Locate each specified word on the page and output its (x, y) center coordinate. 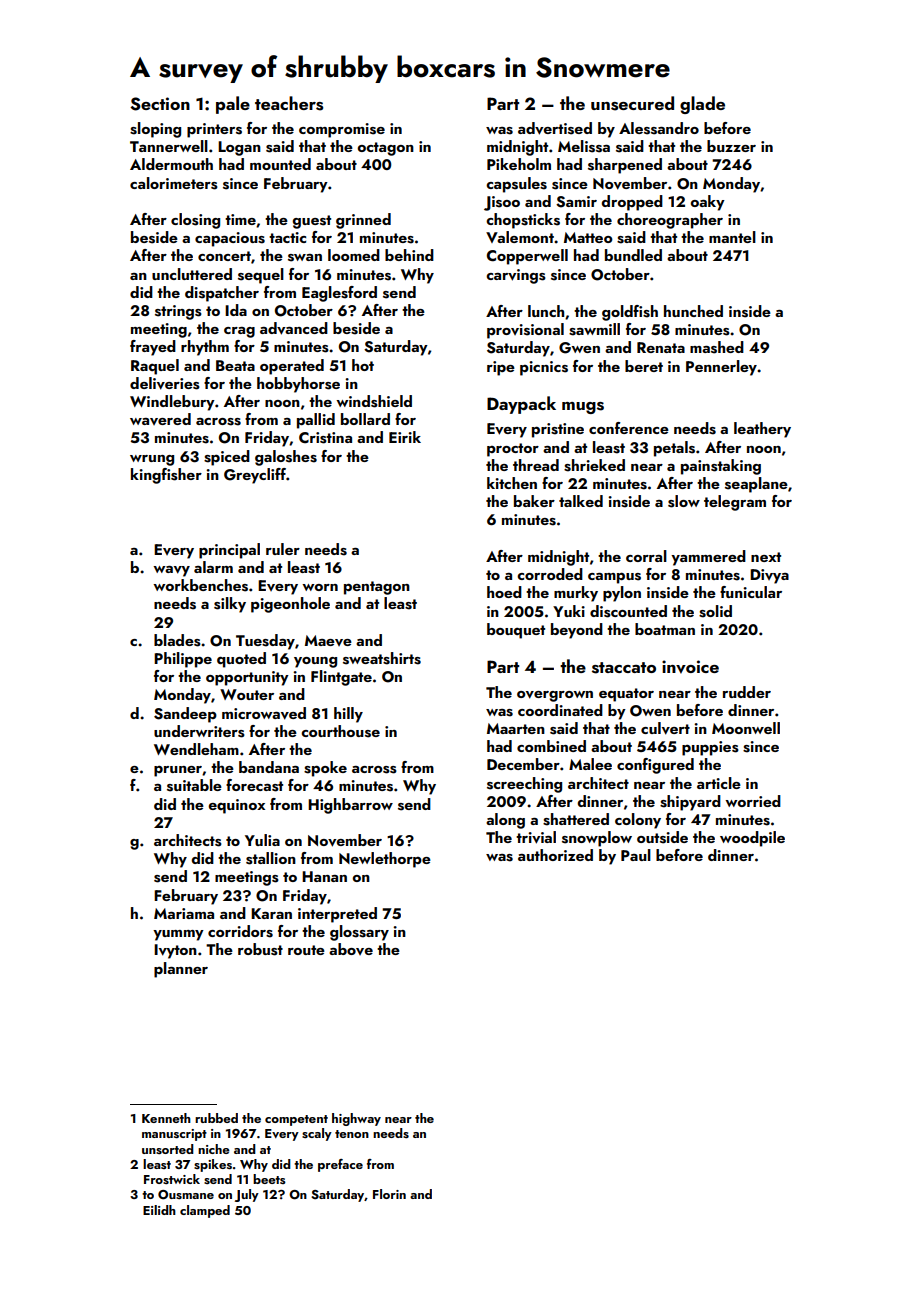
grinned (363, 221)
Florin (389, 1194)
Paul (636, 855)
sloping (155, 130)
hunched (693, 311)
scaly (317, 1134)
